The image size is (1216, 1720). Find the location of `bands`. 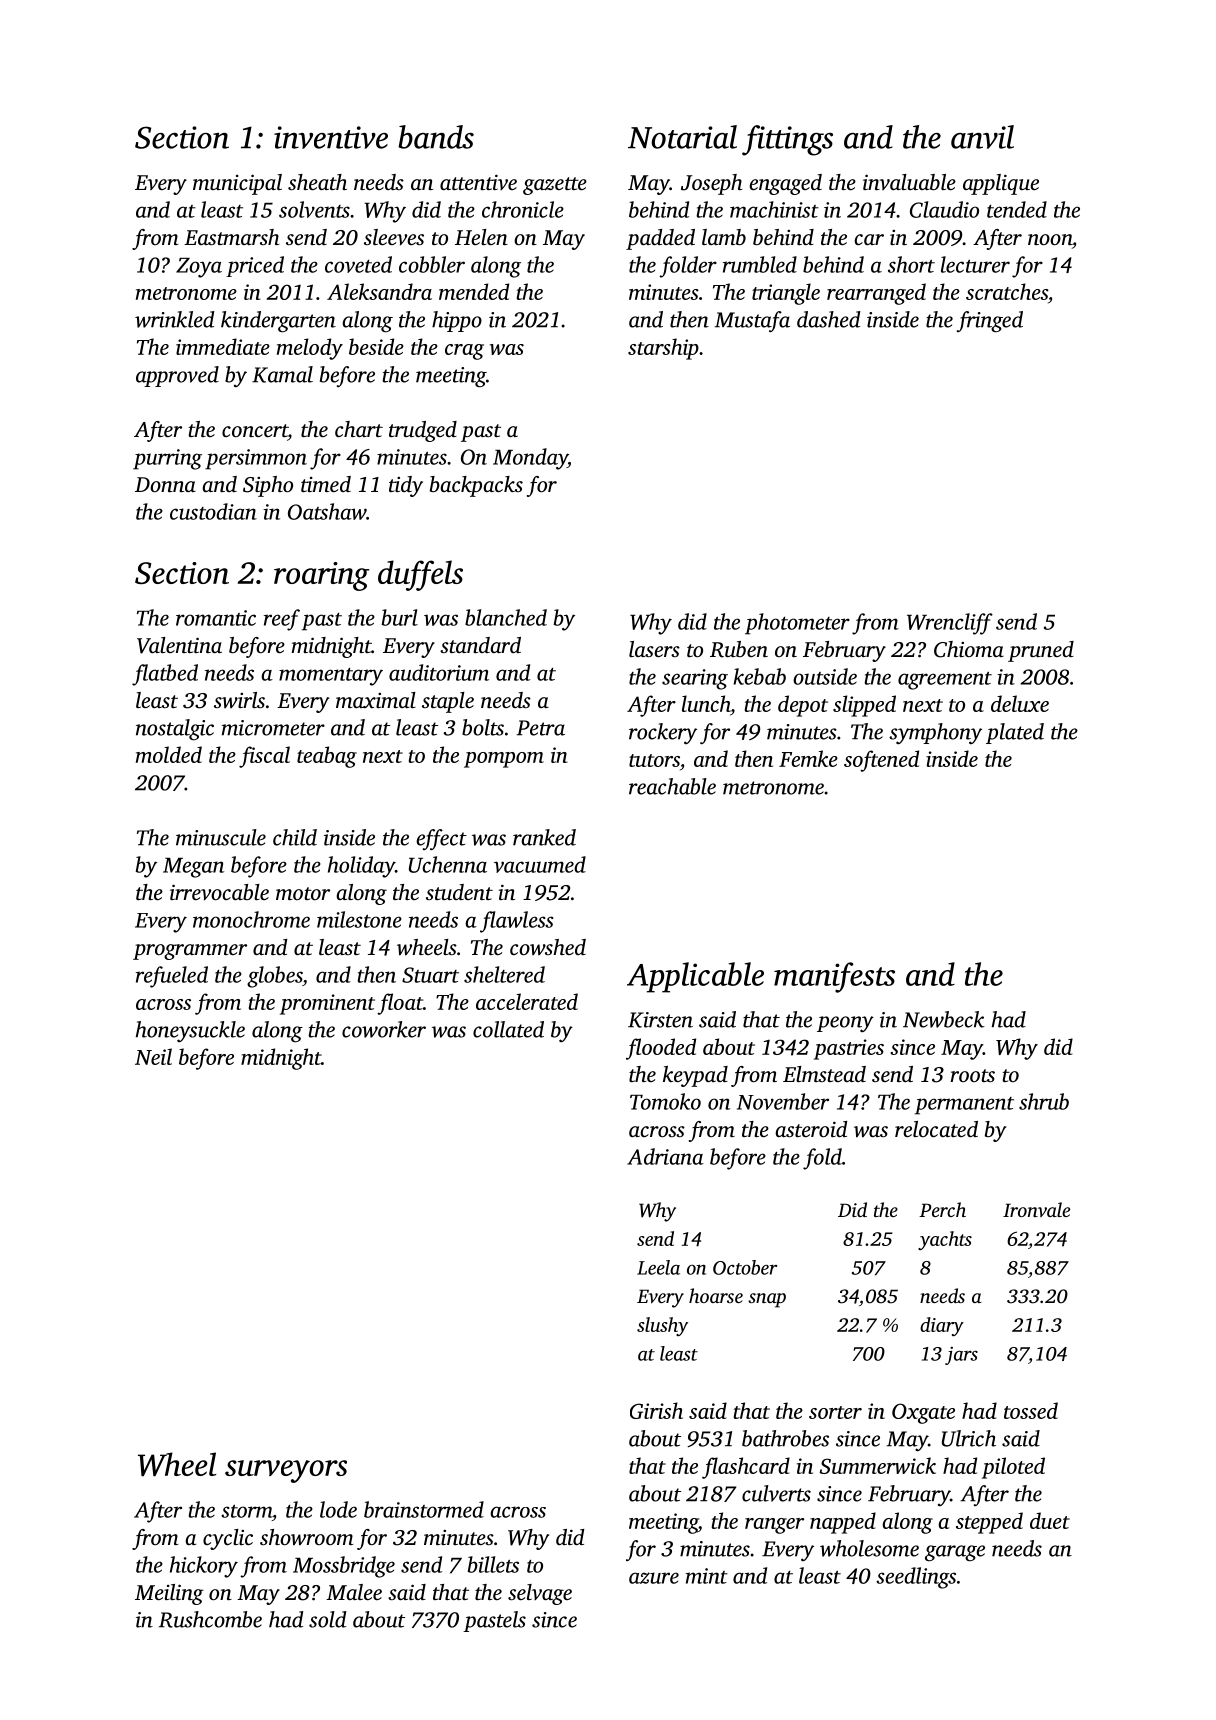

bands is located at coordinates (436, 137).
